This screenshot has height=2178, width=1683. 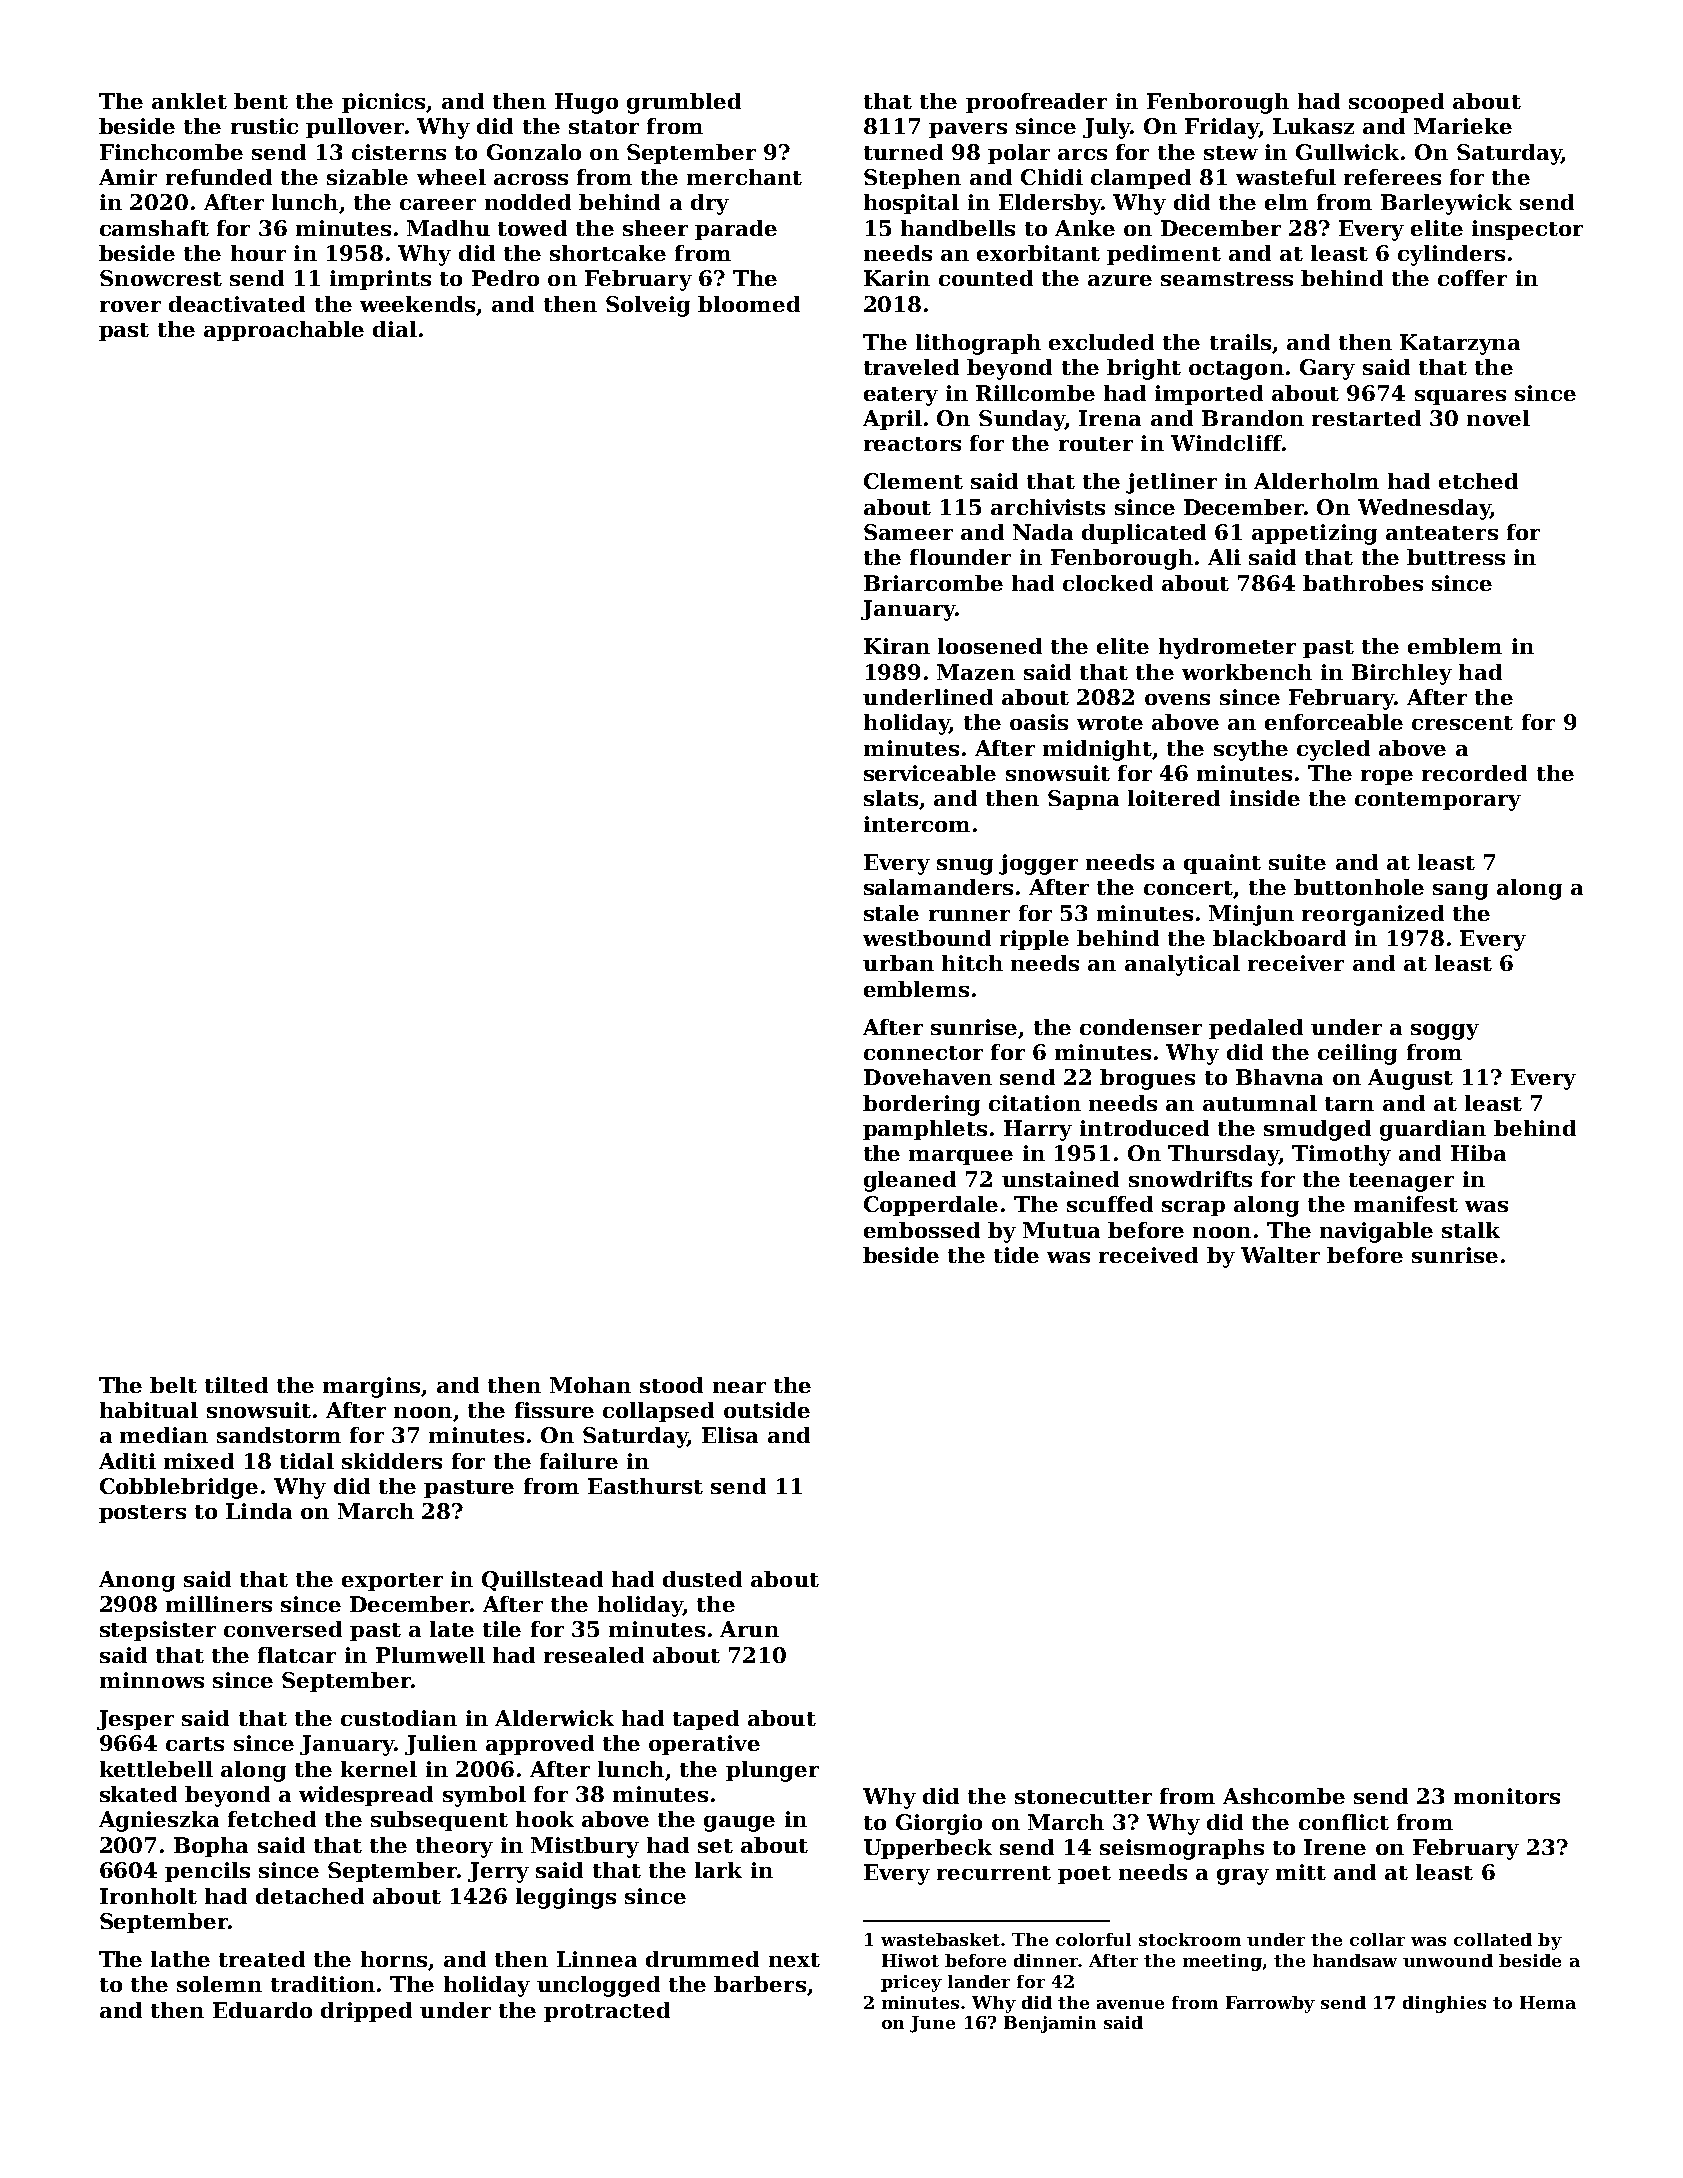 What do you see at coordinates (739, 1387) in the screenshot?
I see `near` at bounding box center [739, 1387].
